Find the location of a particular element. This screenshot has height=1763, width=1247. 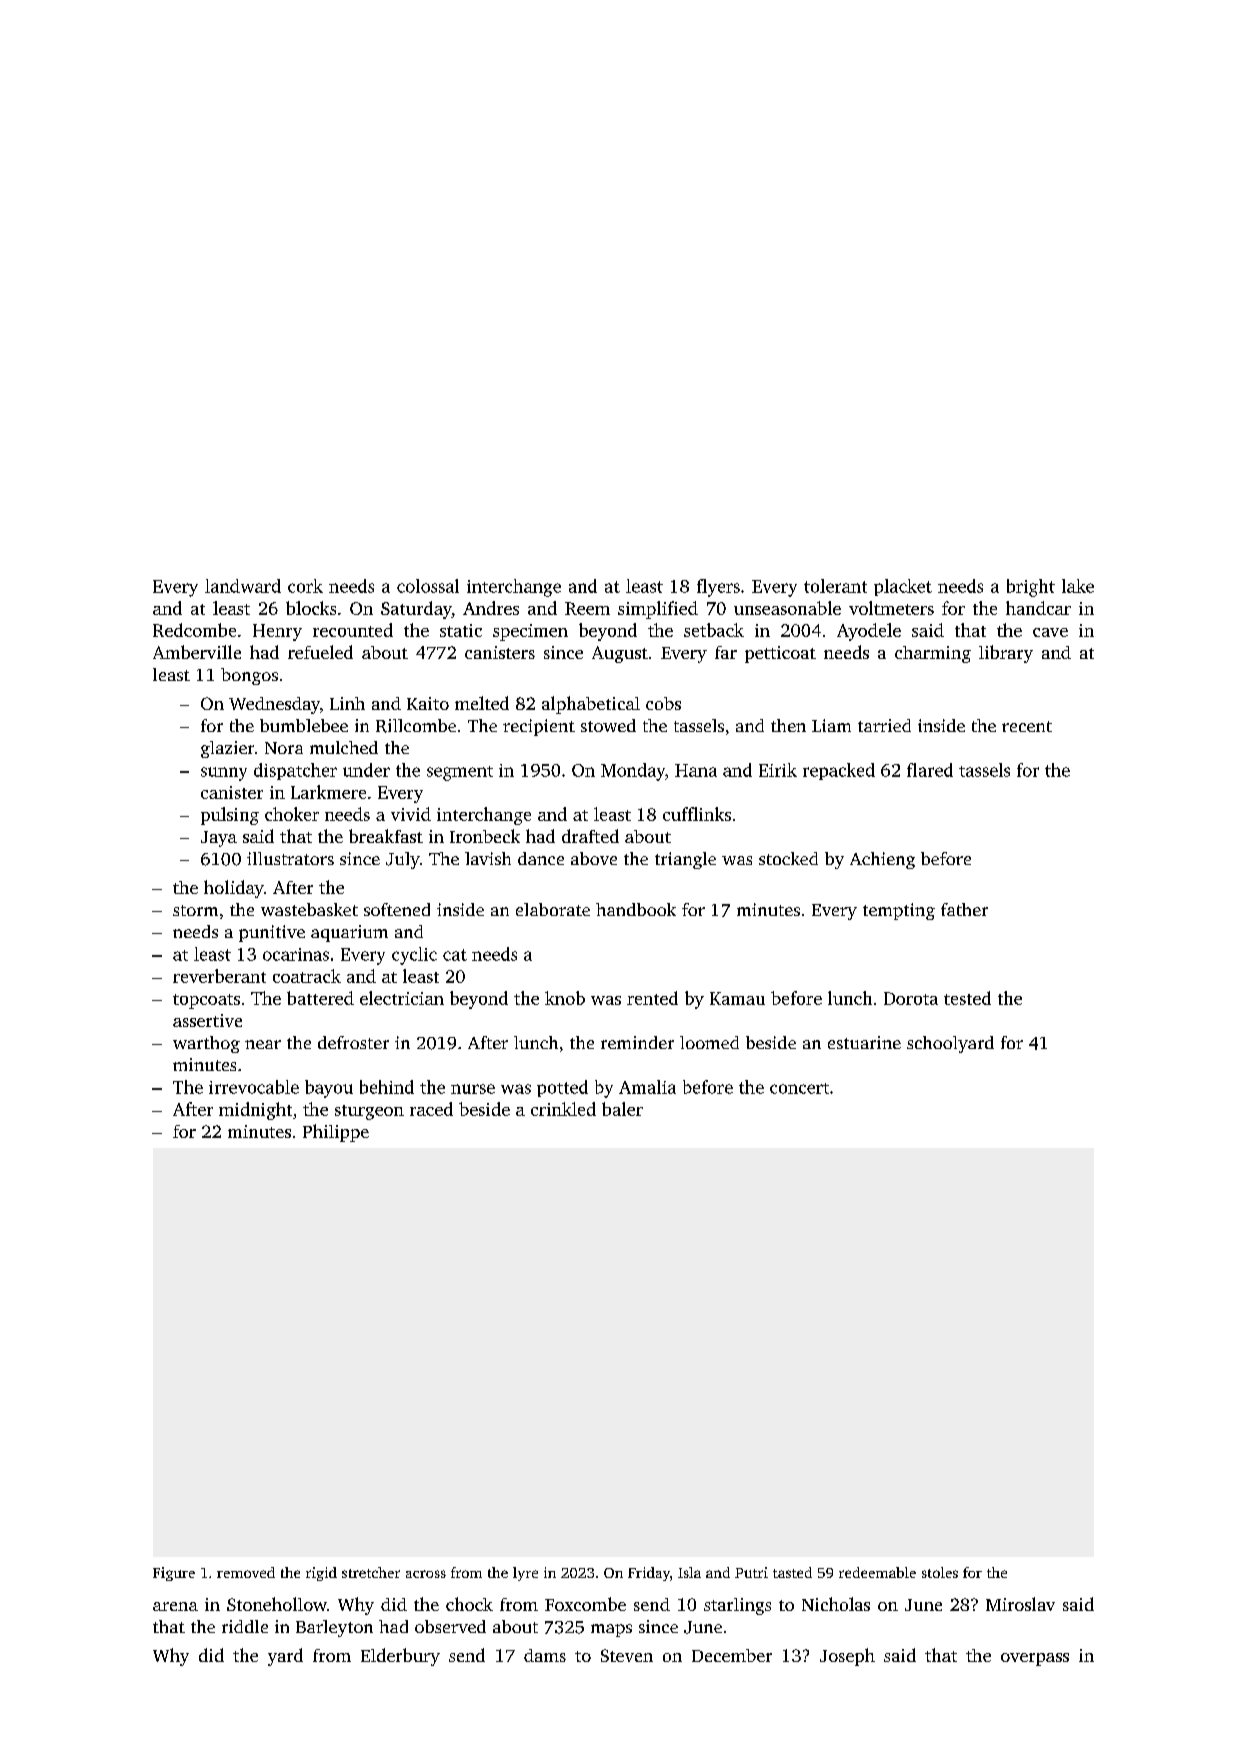

flyers is located at coordinates (718, 588).
